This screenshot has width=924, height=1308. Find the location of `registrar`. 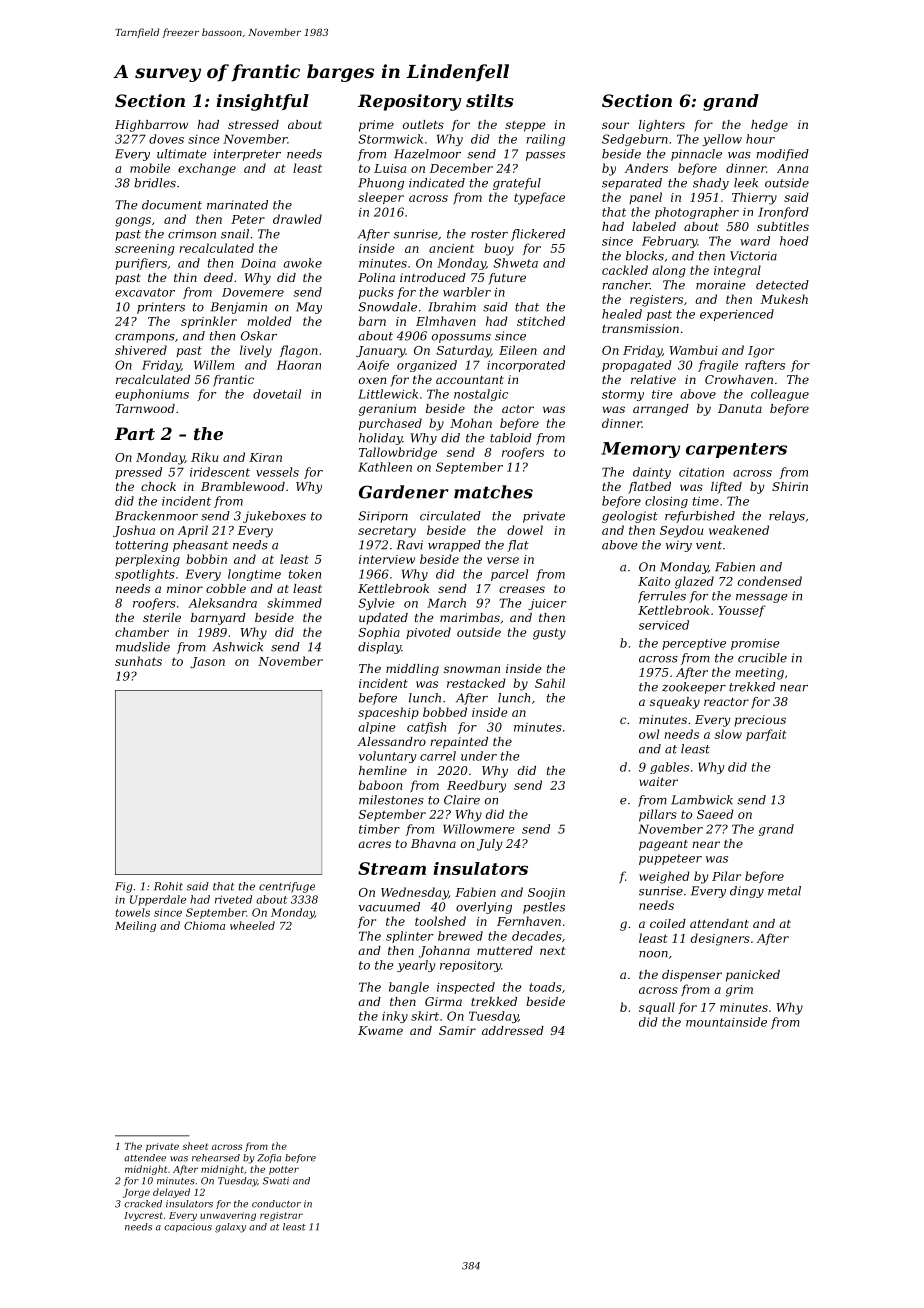

registrar is located at coordinates (281, 1216).
